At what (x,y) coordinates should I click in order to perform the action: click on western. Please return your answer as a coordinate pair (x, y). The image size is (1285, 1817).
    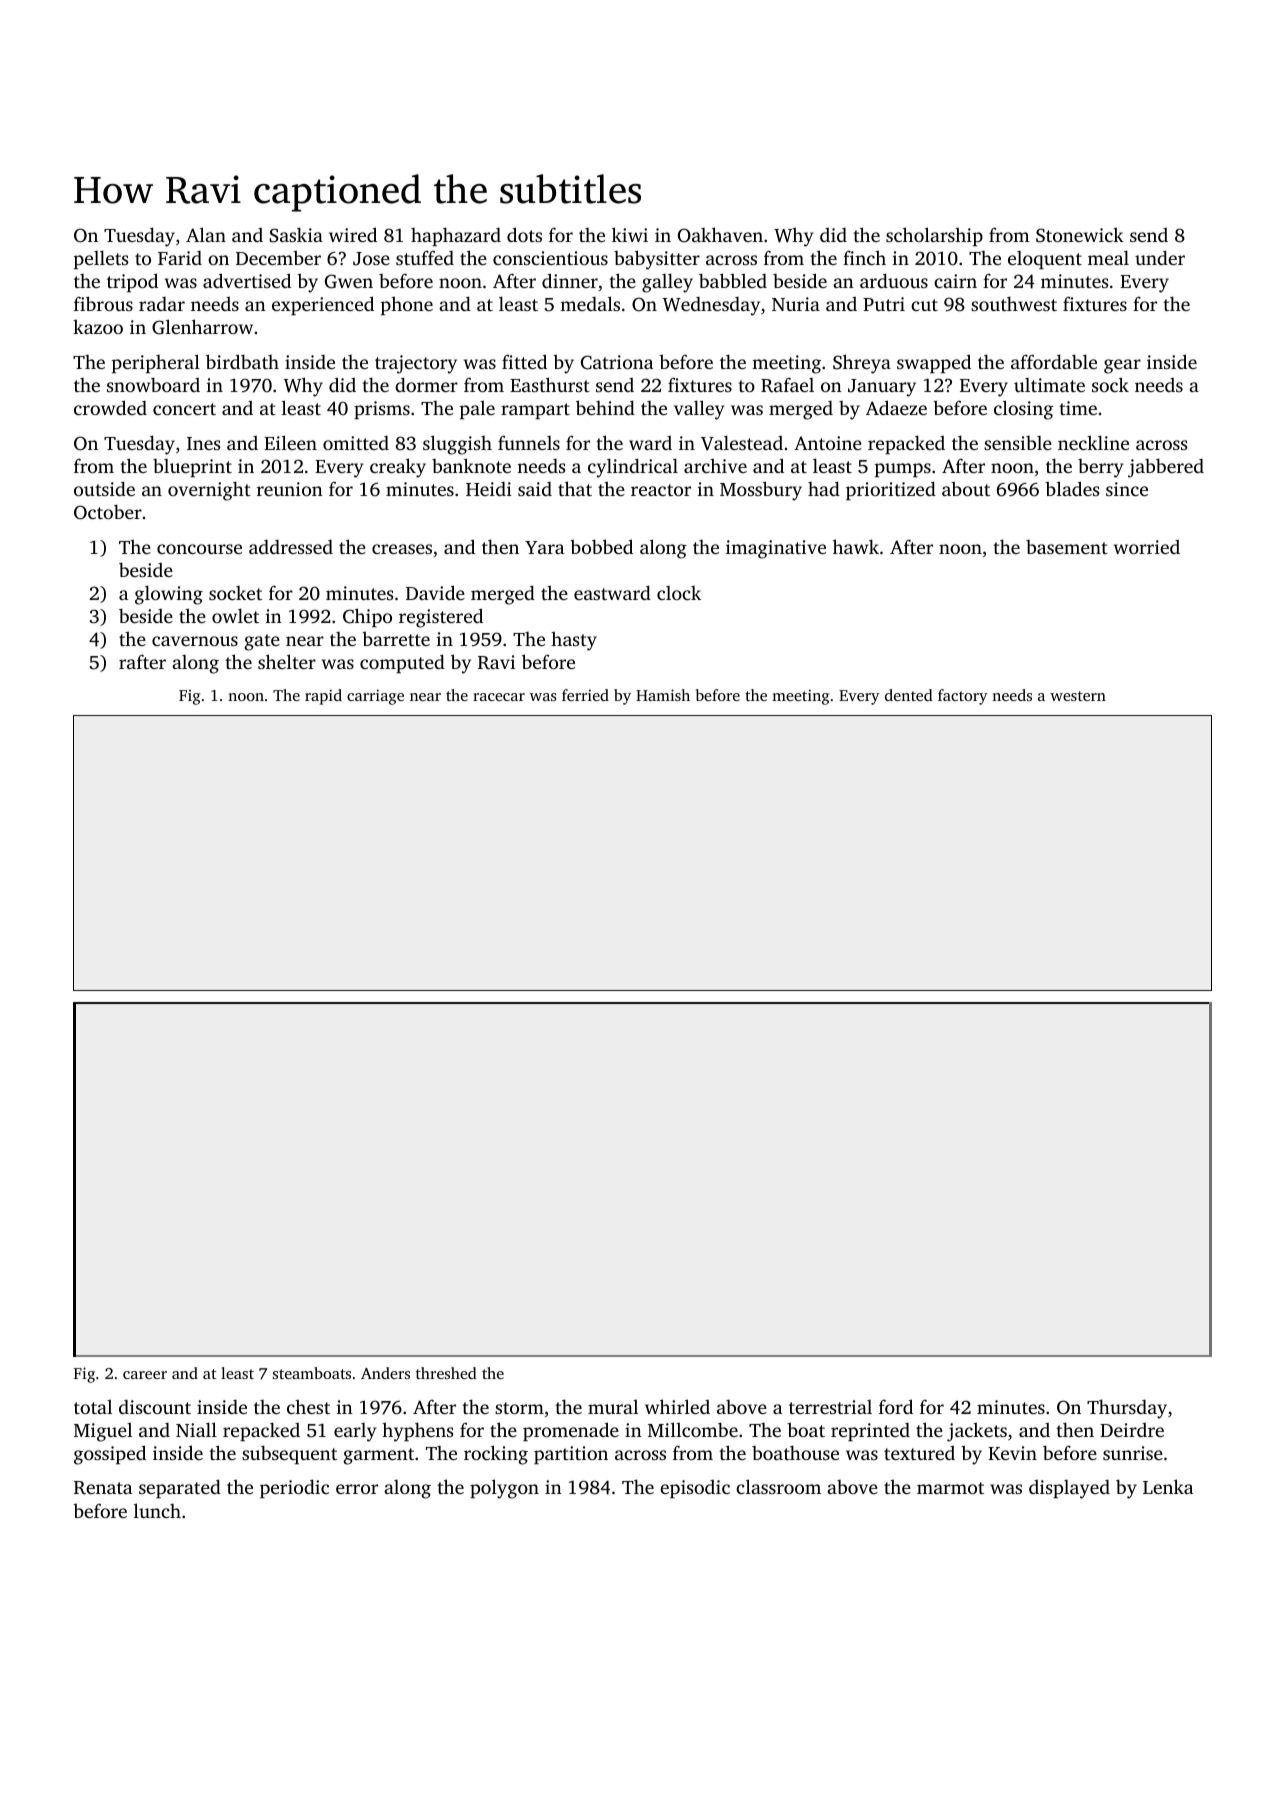
    Looking at the image, I should click on (1078, 696).
